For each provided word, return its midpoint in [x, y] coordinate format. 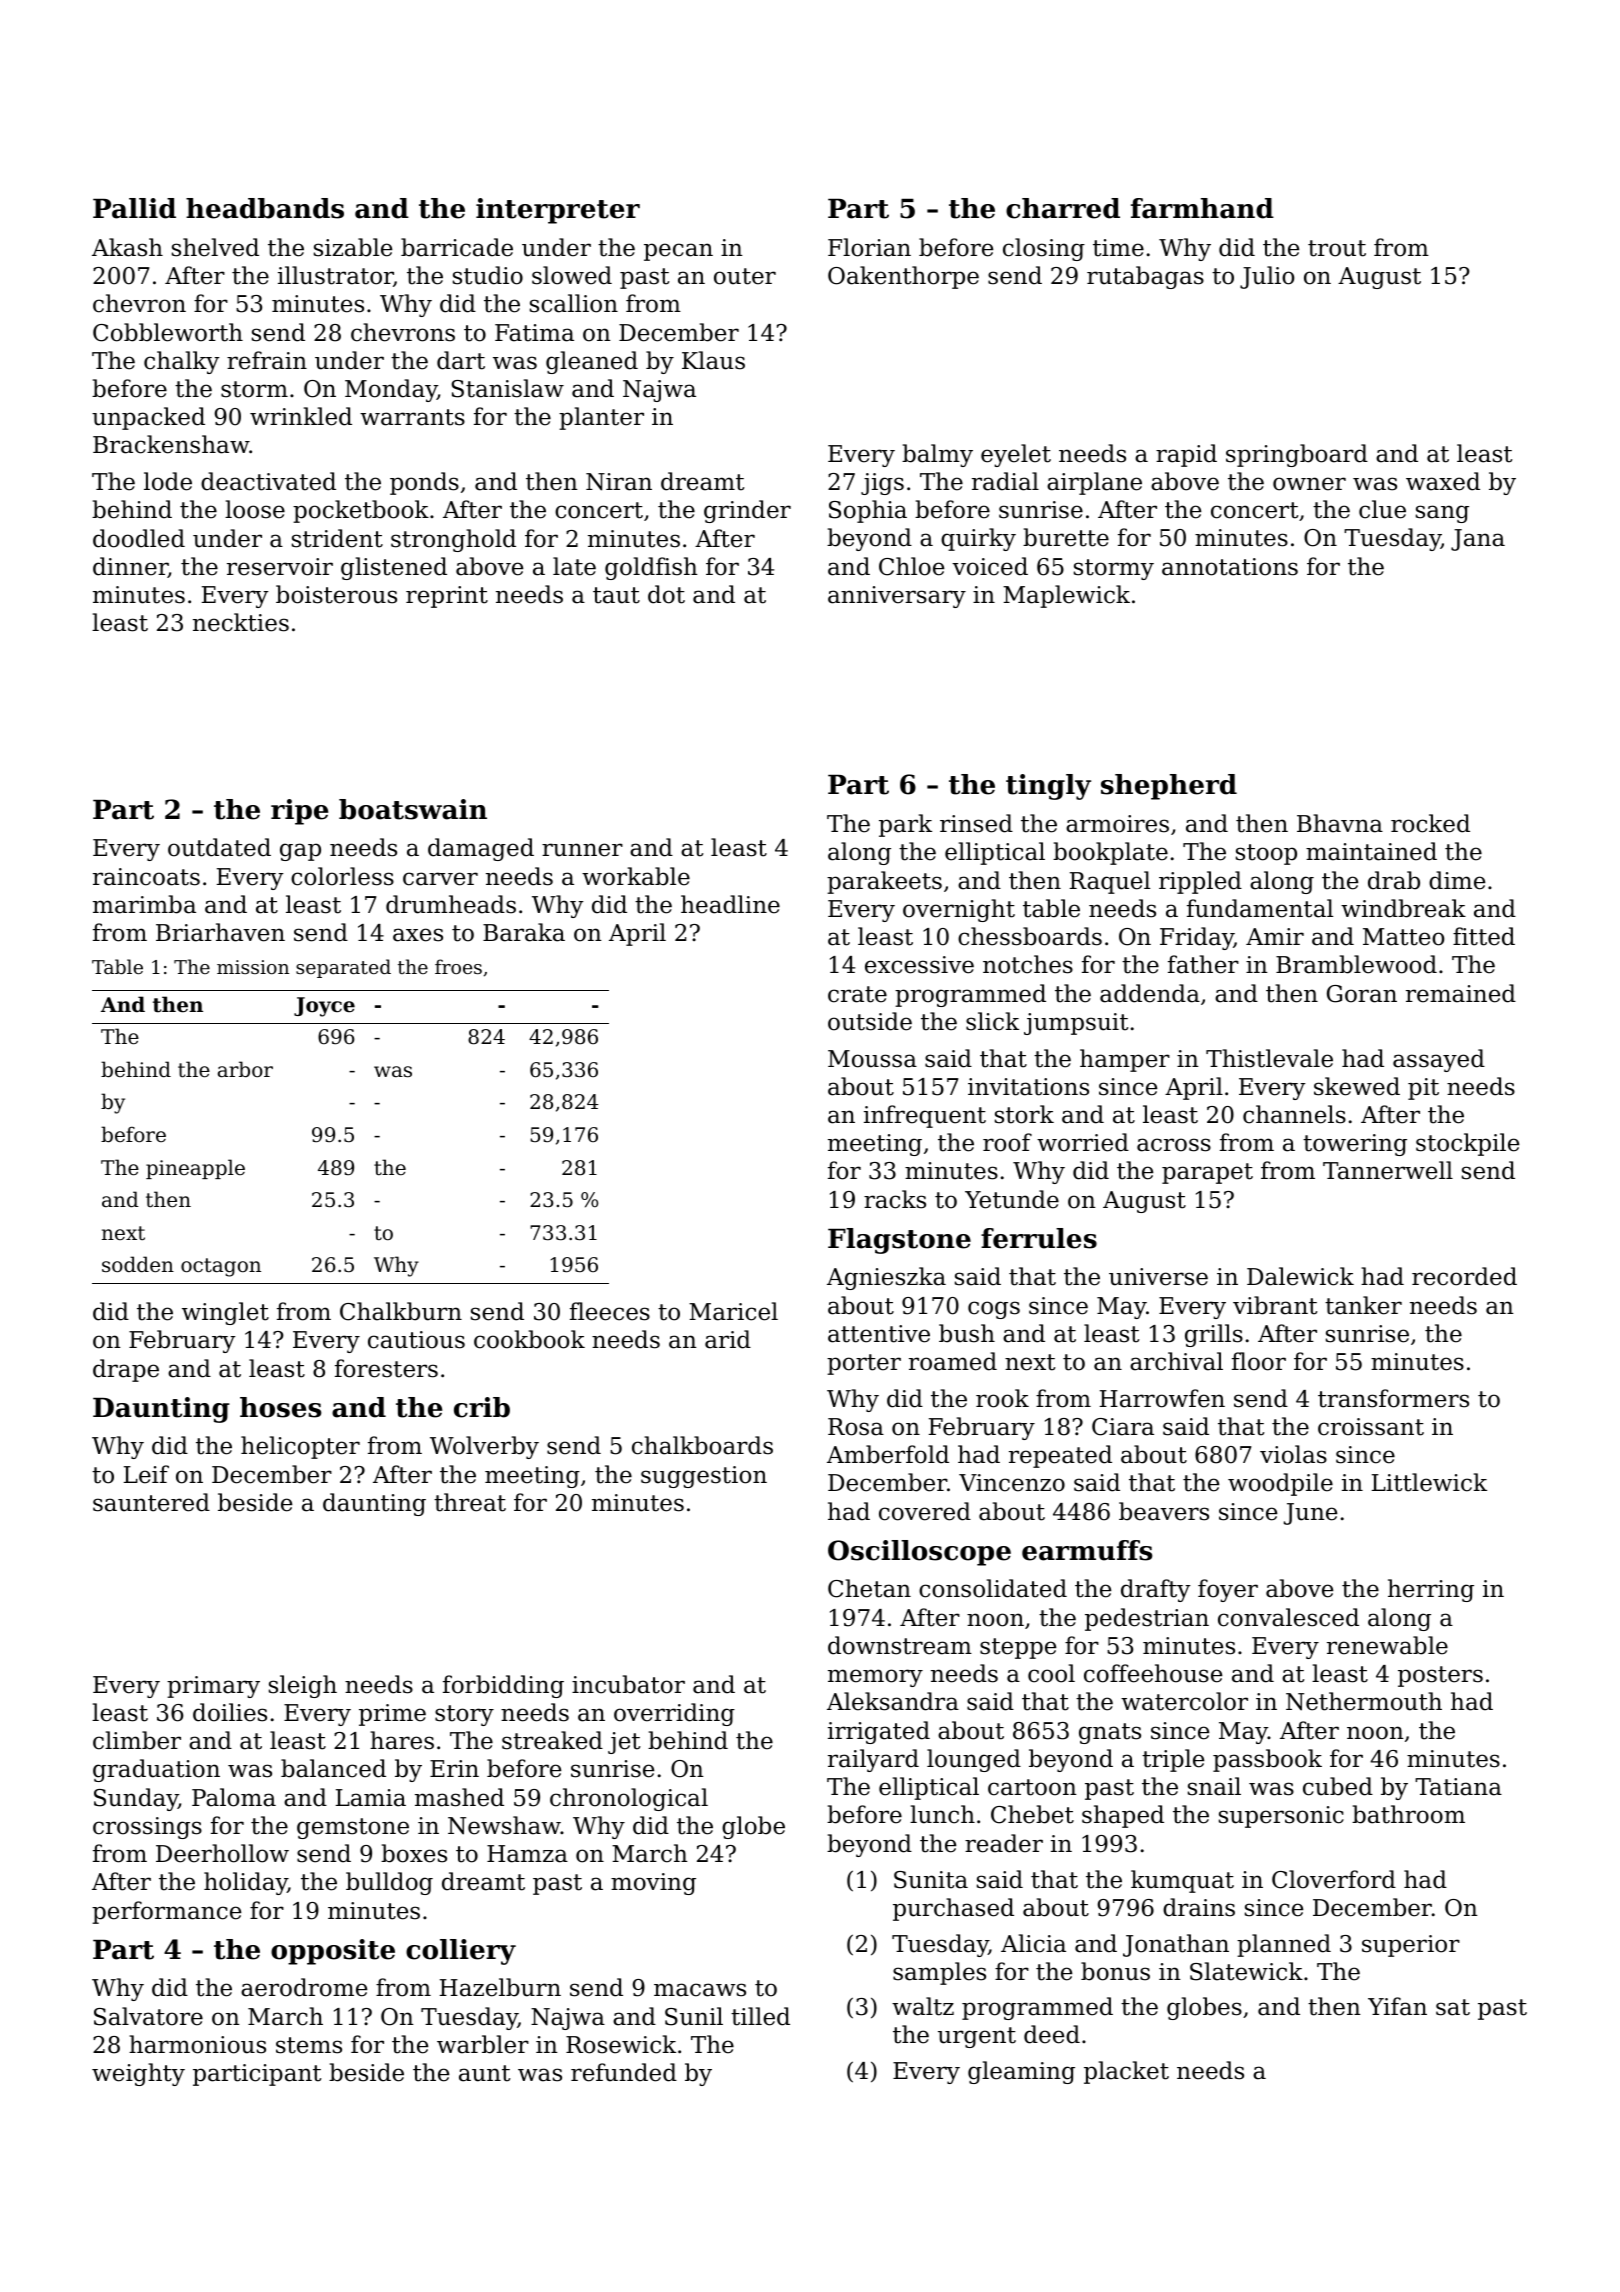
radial [1005, 481]
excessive [919, 965]
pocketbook [361, 511]
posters [1440, 1676]
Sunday [136, 1799]
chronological [629, 1799]
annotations [1230, 567]
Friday [1197, 938]
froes [458, 966]
